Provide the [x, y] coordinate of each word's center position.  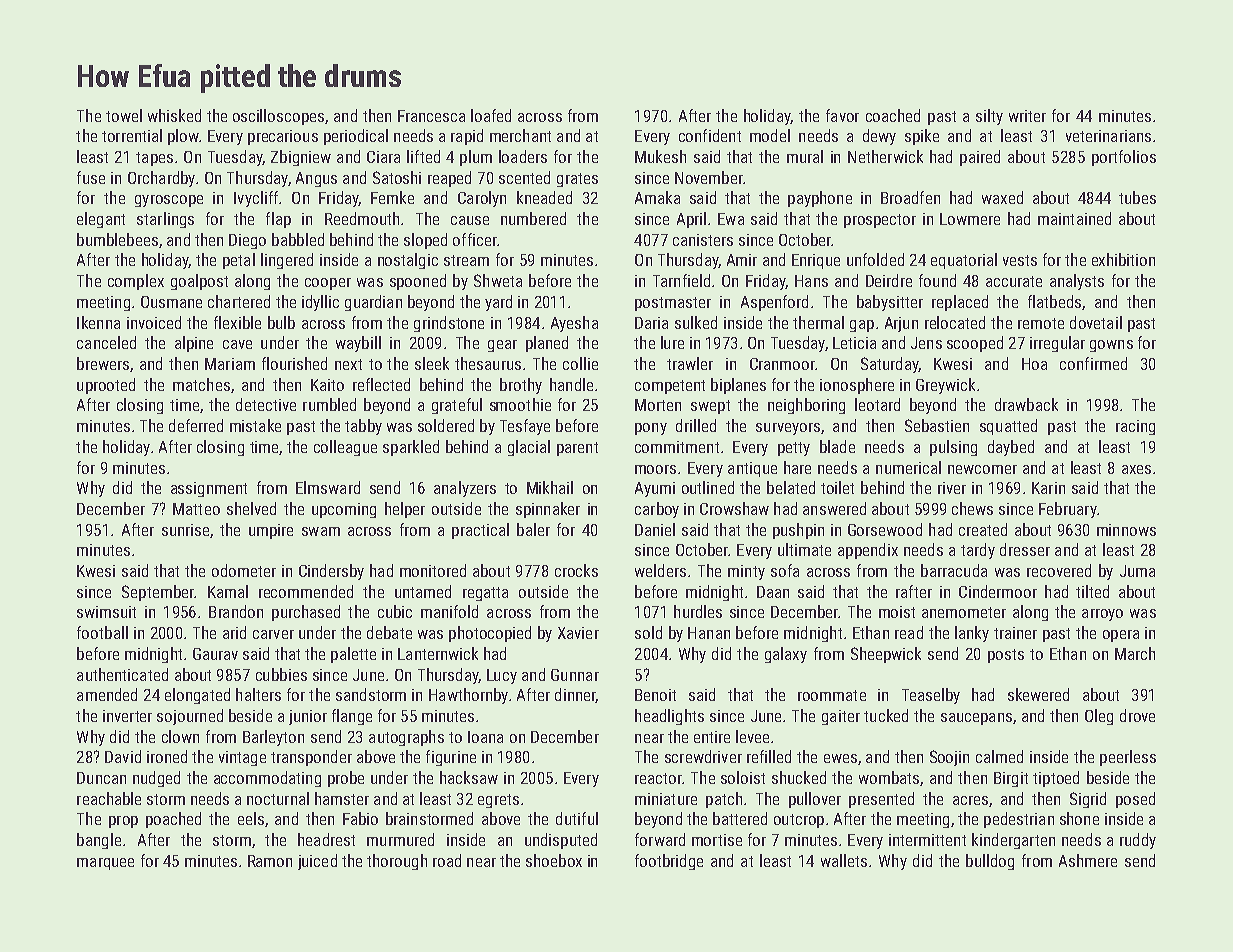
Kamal [228, 591]
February [1068, 510]
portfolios [1124, 158]
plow [183, 137]
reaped [449, 179]
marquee [105, 864]
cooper [328, 284]
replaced [960, 303]
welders [660, 570]
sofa [785, 570]
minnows [1126, 530]
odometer [244, 570]
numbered [533, 218]
